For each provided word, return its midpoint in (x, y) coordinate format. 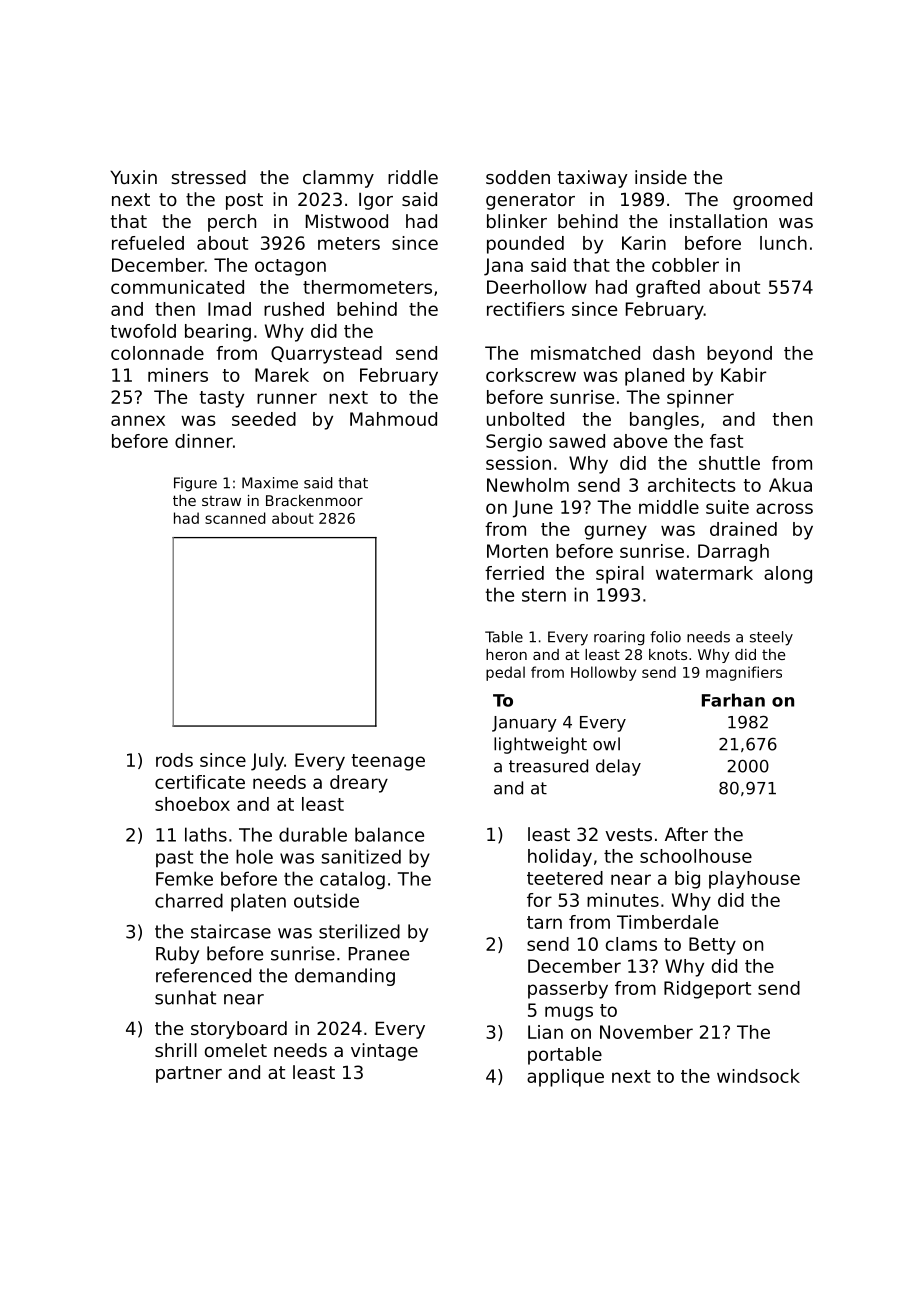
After (686, 834)
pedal (505, 673)
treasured (548, 766)
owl (606, 744)
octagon (290, 267)
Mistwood (347, 221)
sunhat (185, 997)
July (267, 762)
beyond (739, 355)
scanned (235, 518)
